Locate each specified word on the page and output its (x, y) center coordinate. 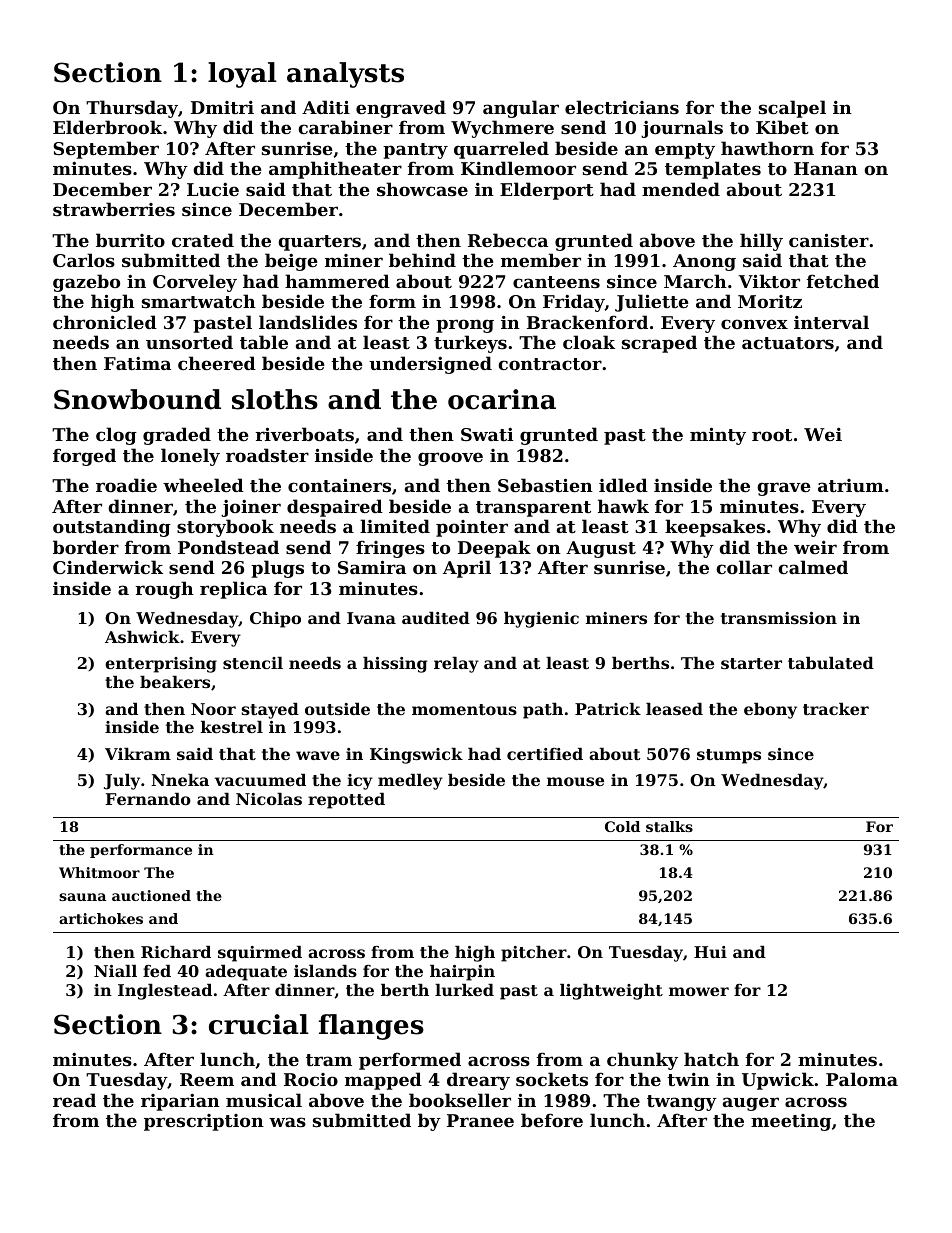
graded (177, 436)
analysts (345, 75)
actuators (788, 343)
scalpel (792, 109)
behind (422, 260)
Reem (207, 1079)
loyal (242, 75)
